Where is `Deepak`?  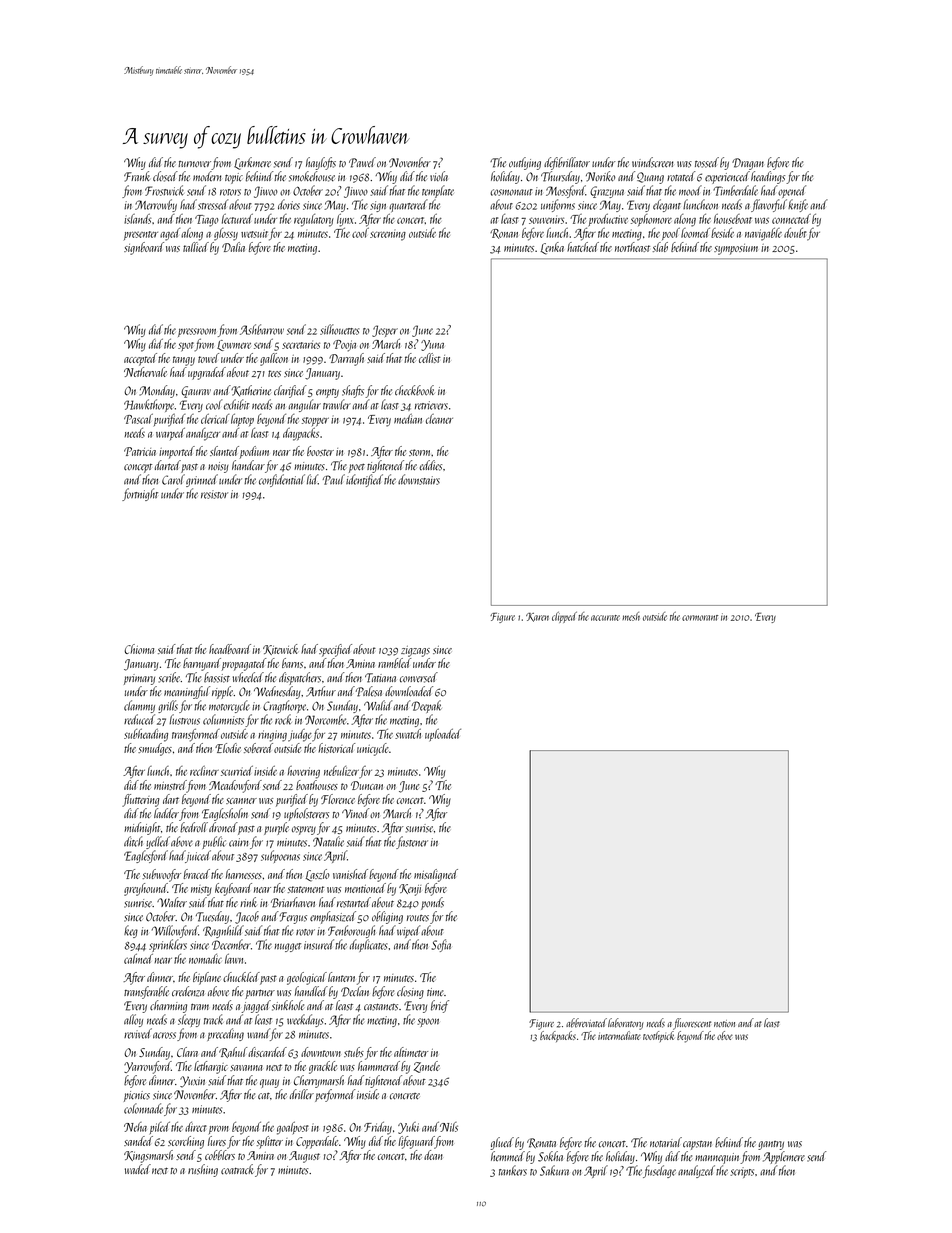
Deepak is located at coordinates (426, 706).
